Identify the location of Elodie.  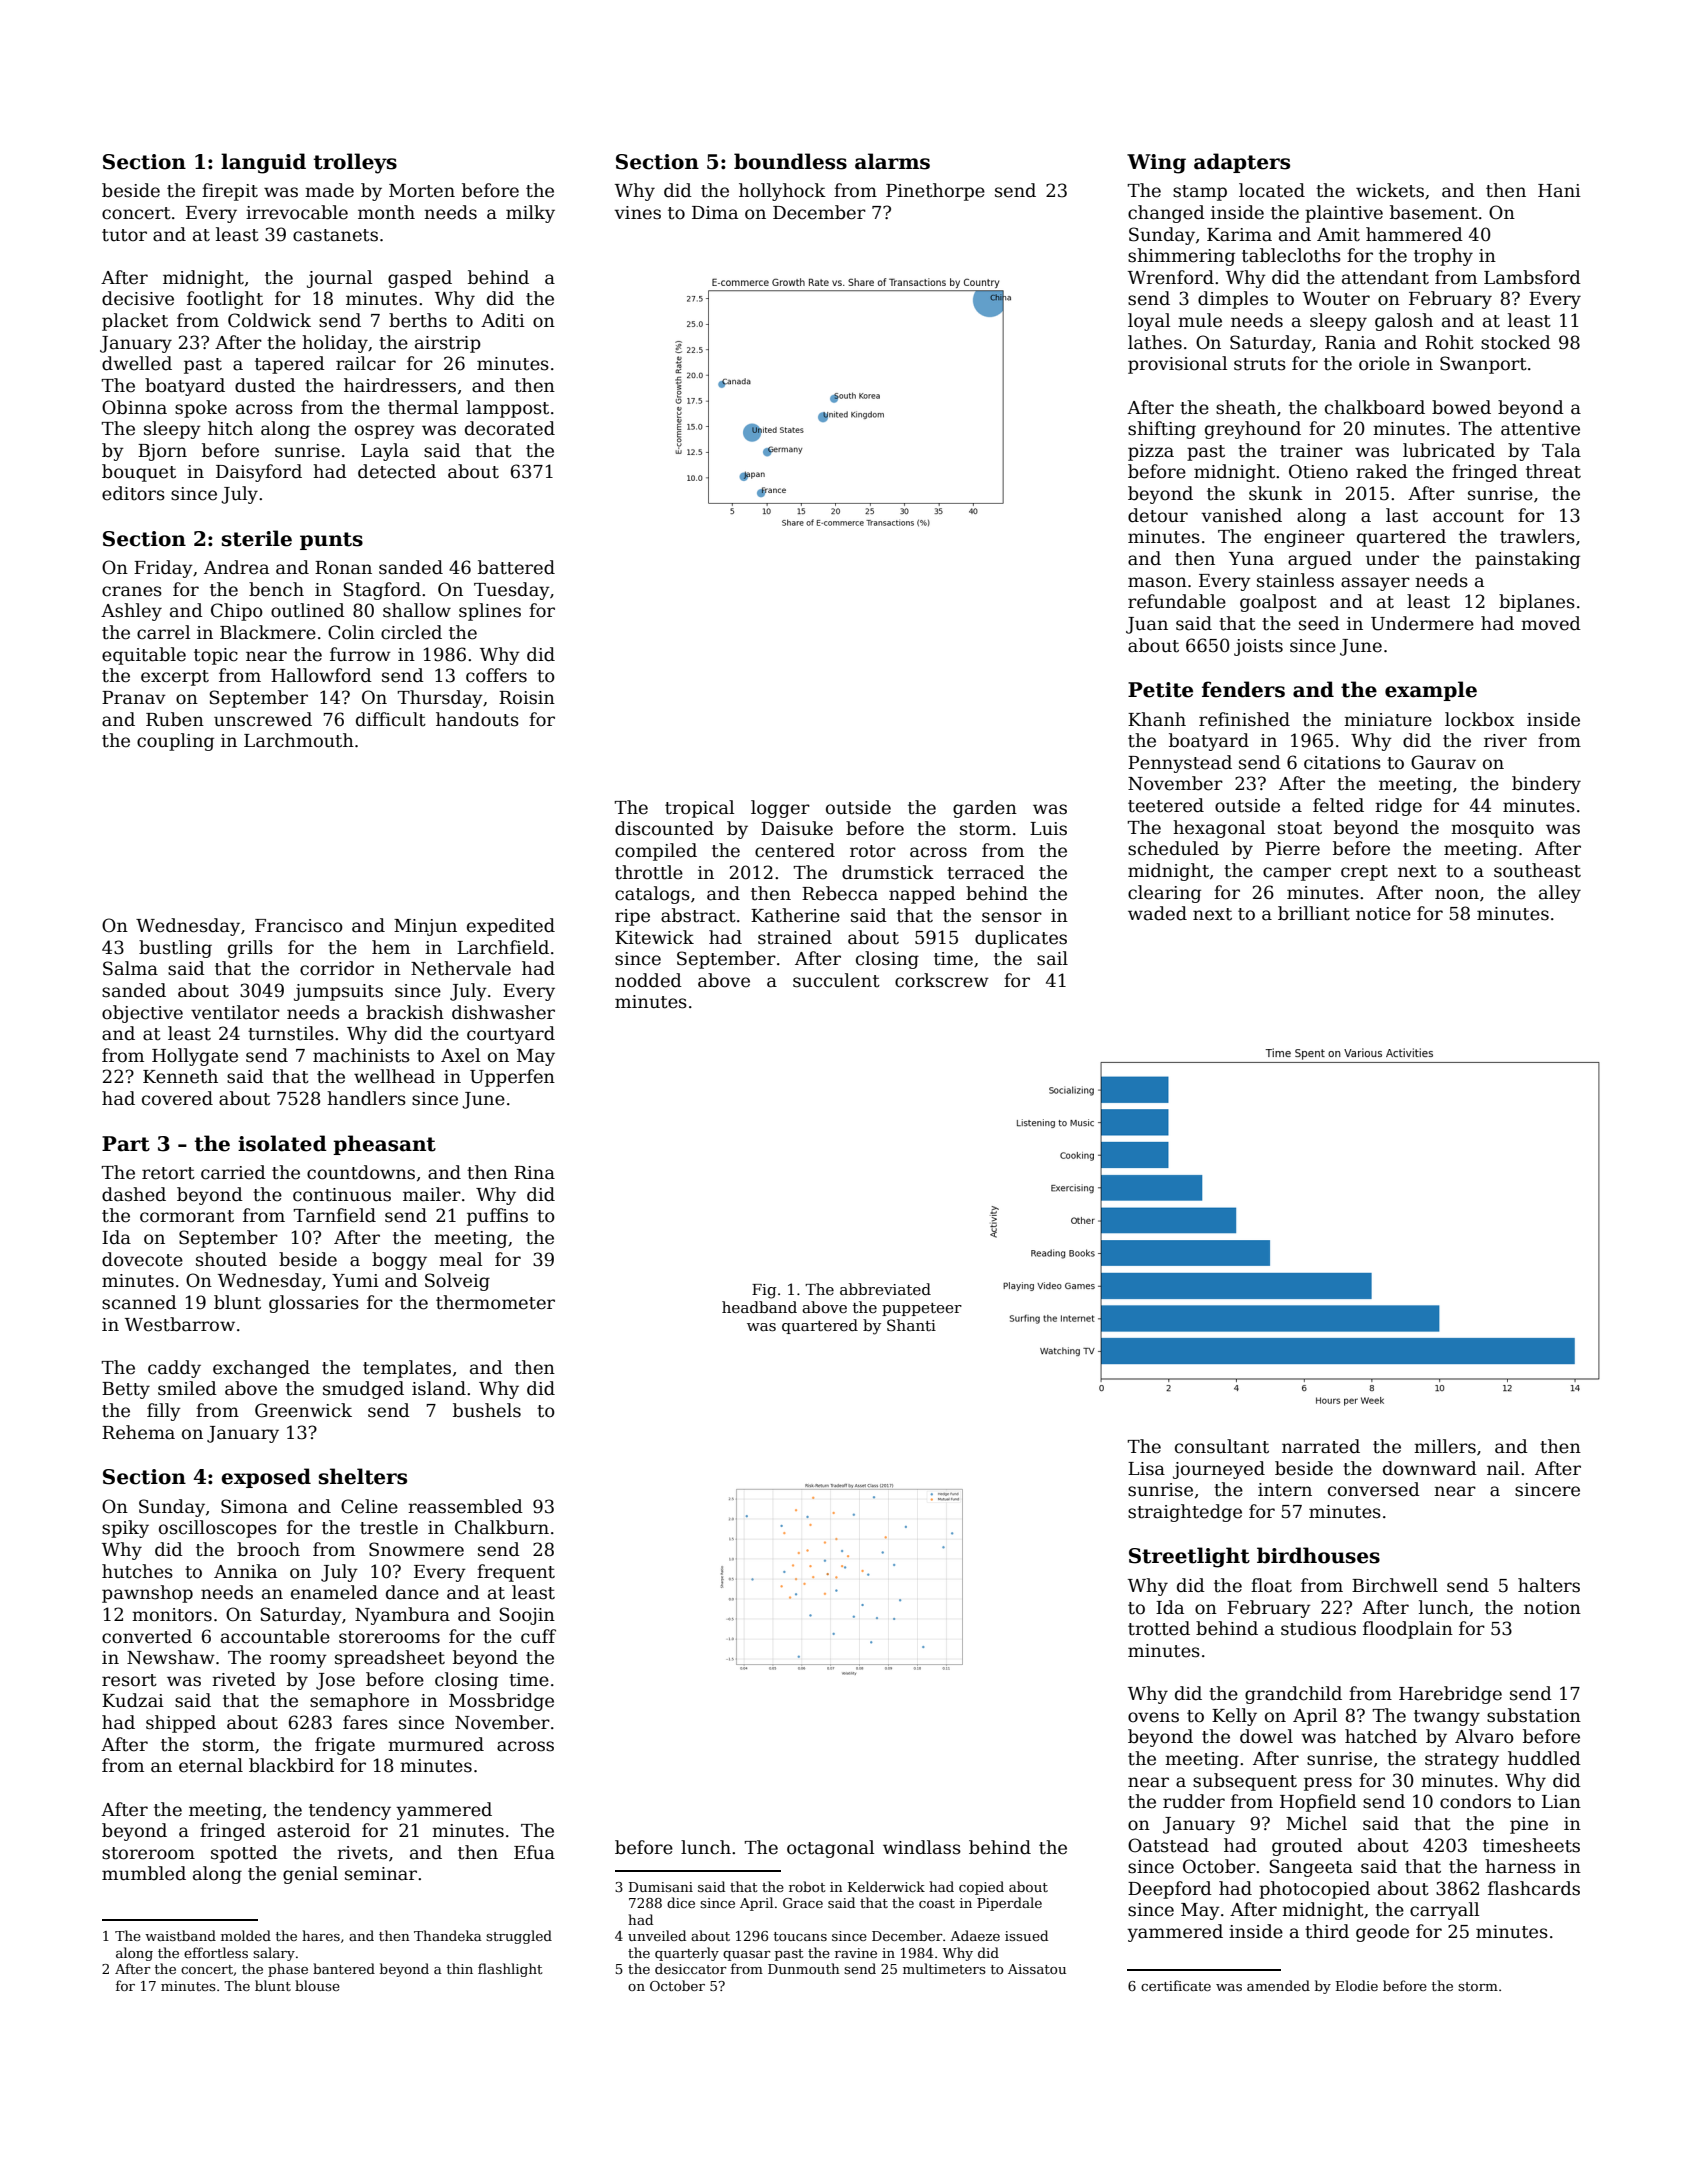
(1357, 1985).
